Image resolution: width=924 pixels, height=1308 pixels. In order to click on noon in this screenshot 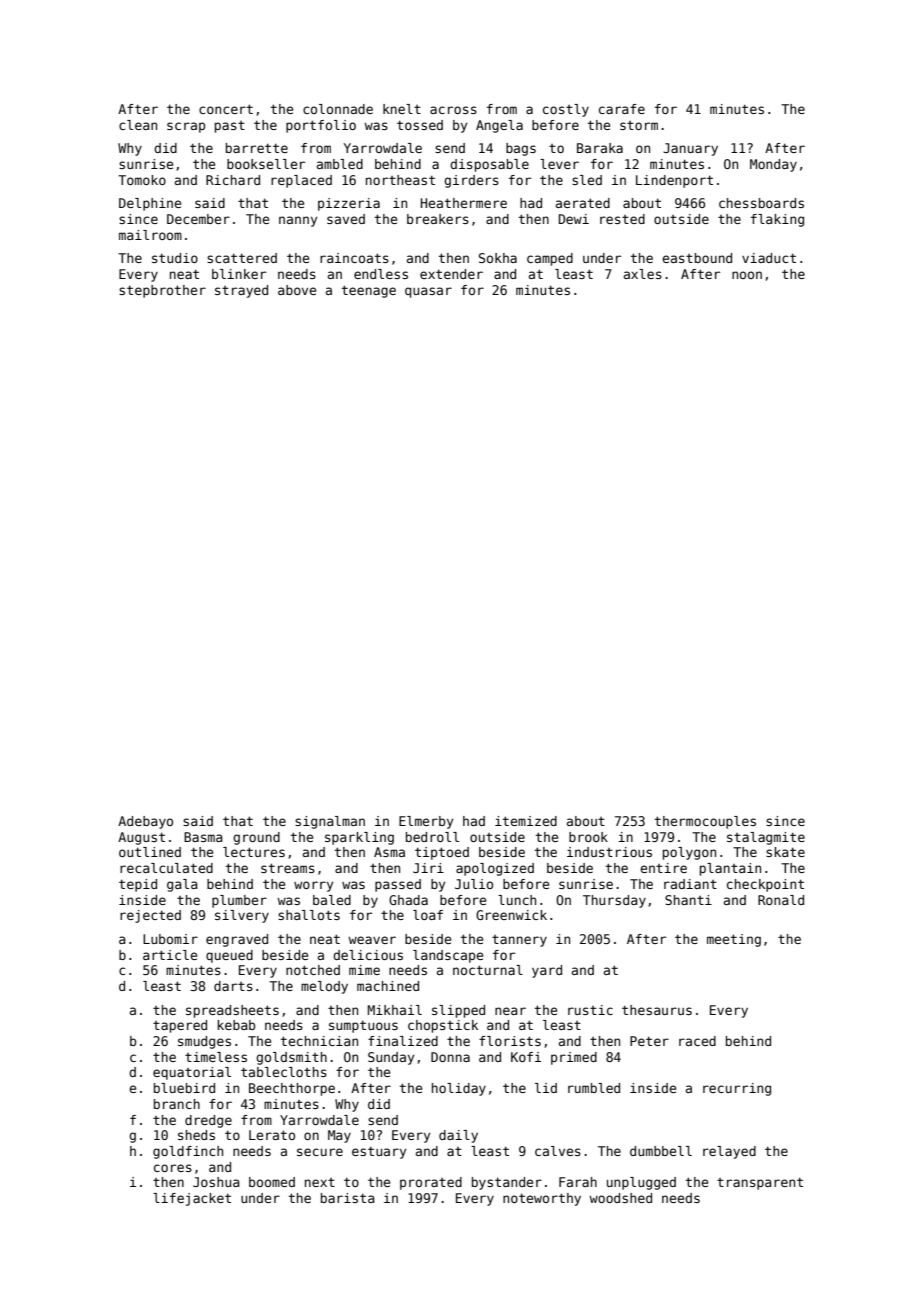, I will do `click(747, 275)`.
